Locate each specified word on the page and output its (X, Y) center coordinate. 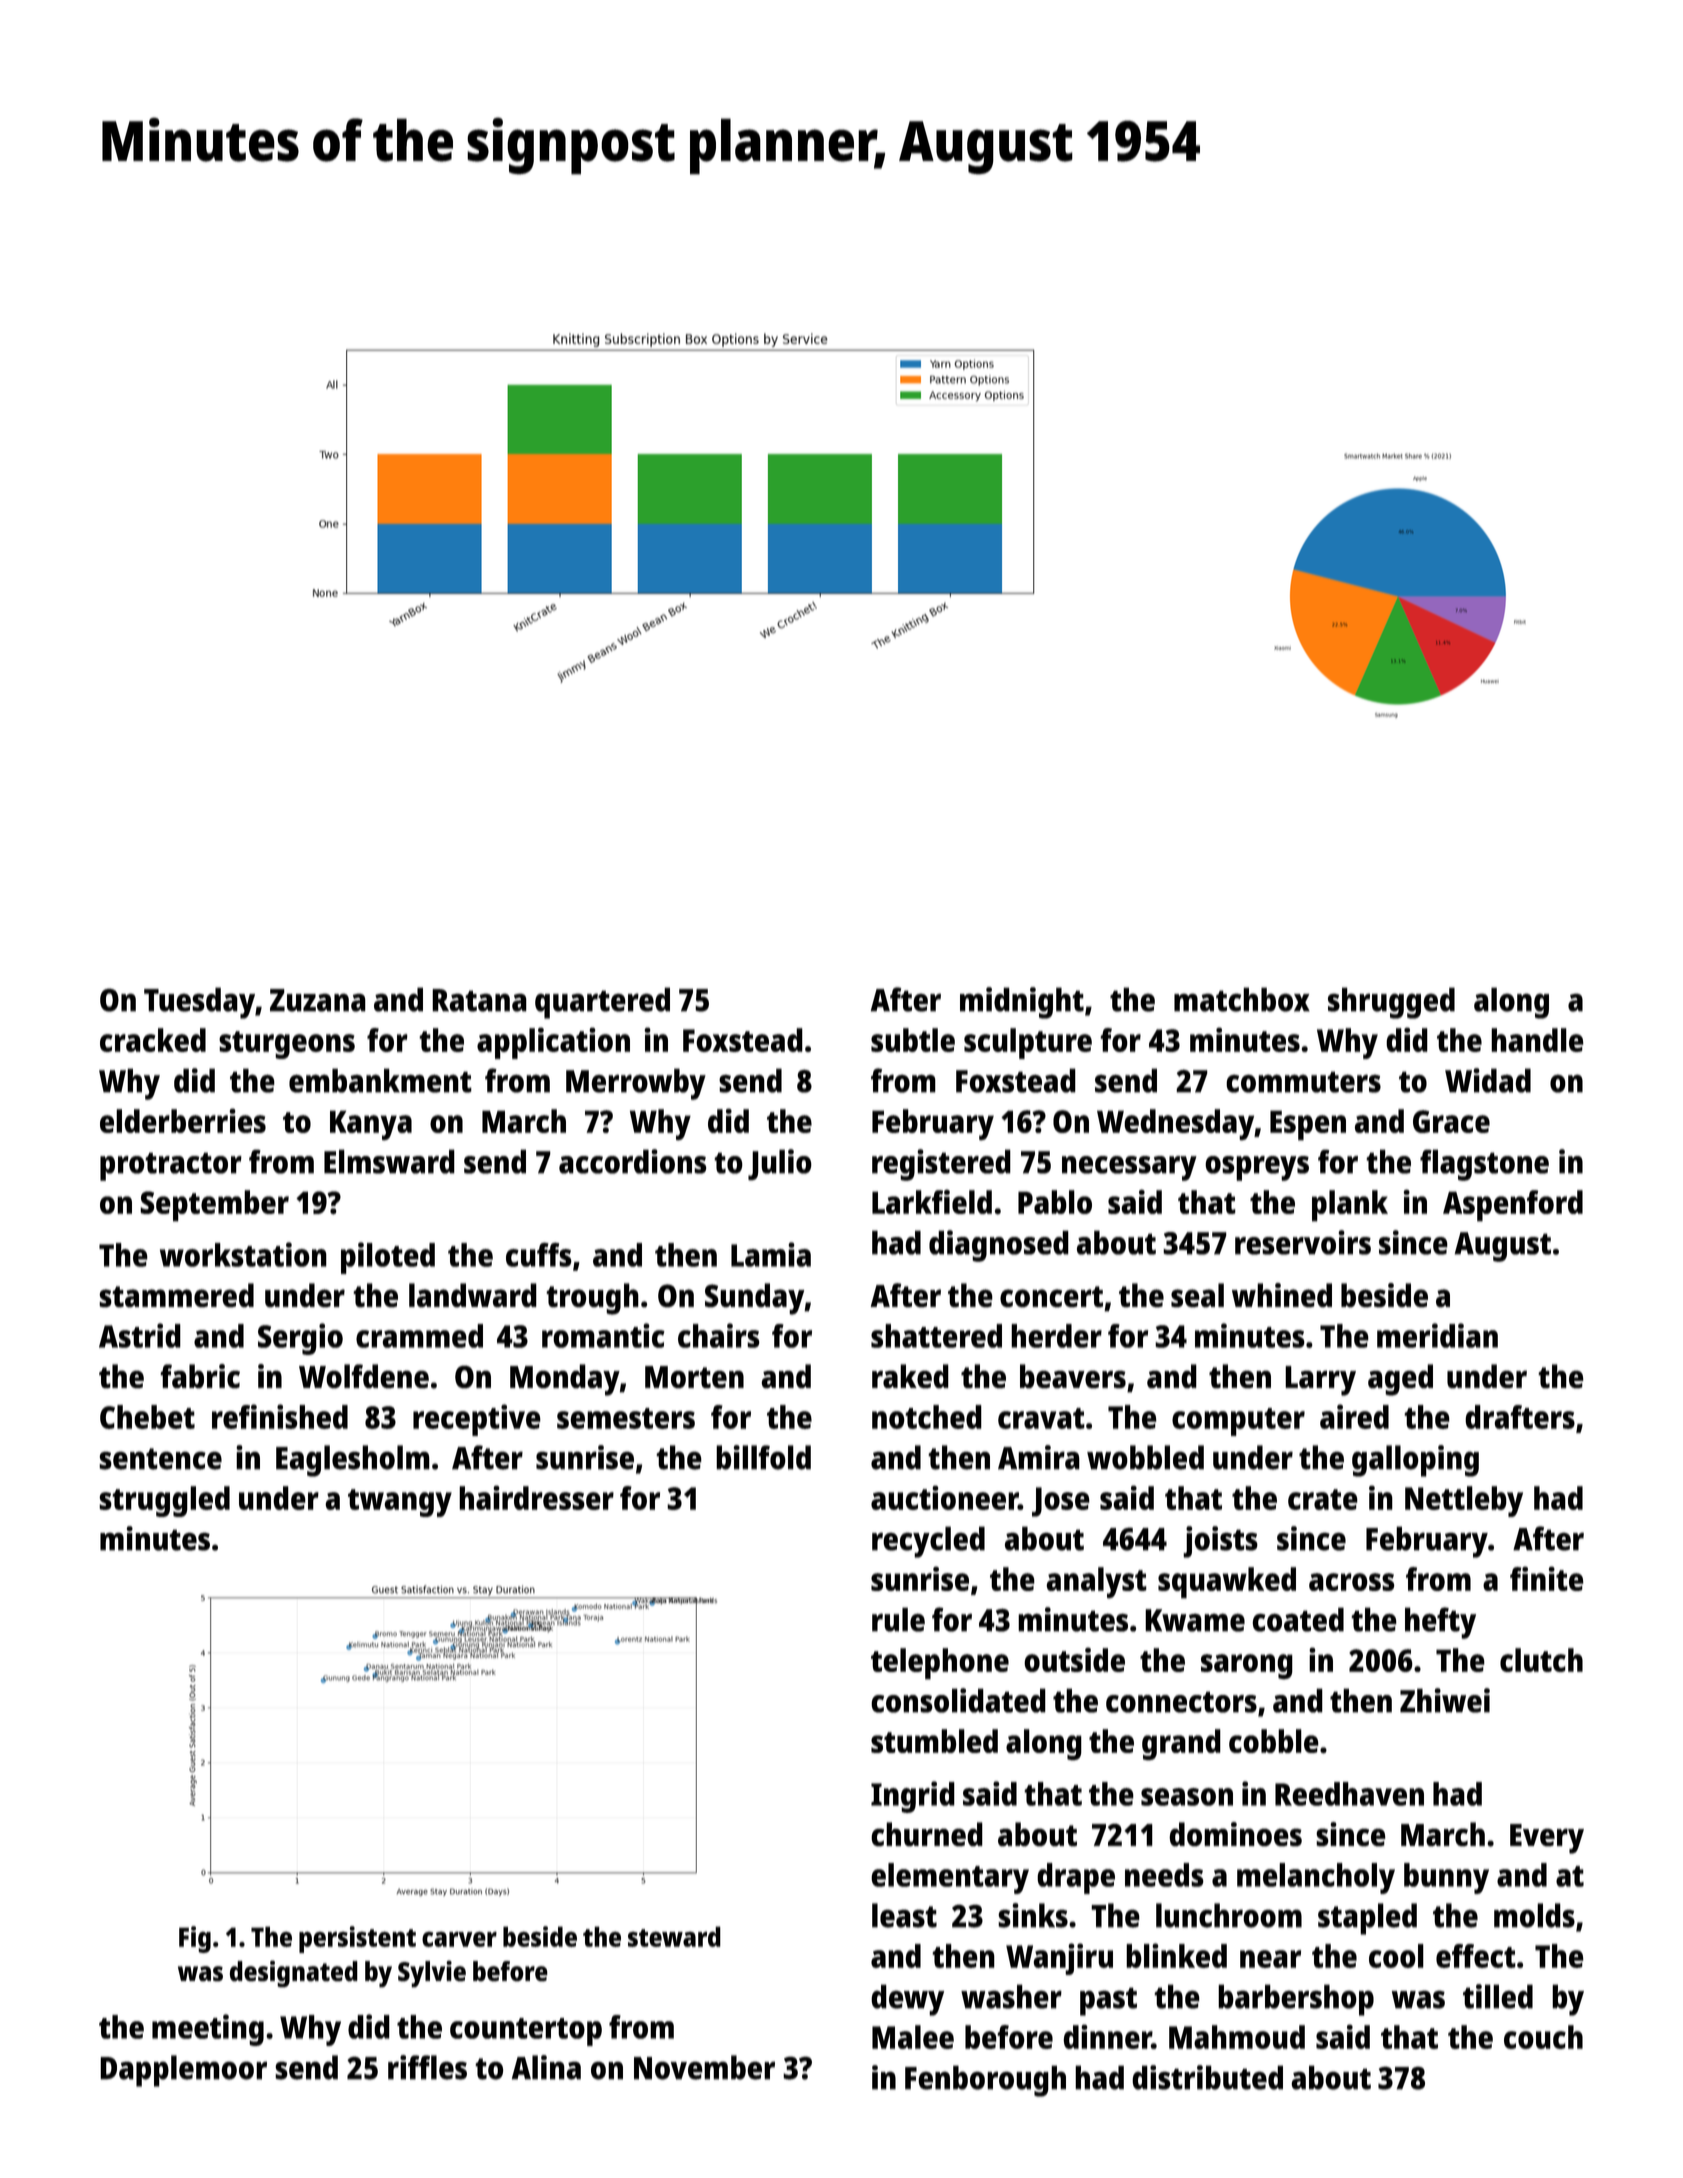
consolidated (958, 1700)
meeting (208, 2030)
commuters (1303, 1082)
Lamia (771, 1254)
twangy (400, 1503)
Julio (780, 1165)
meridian (1437, 1335)
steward (674, 1936)
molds (1534, 1915)
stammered (176, 1295)
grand (1181, 1745)
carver (459, 1939)
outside (1074, 1659)
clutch (1541, 1660)
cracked (153, 1040)
